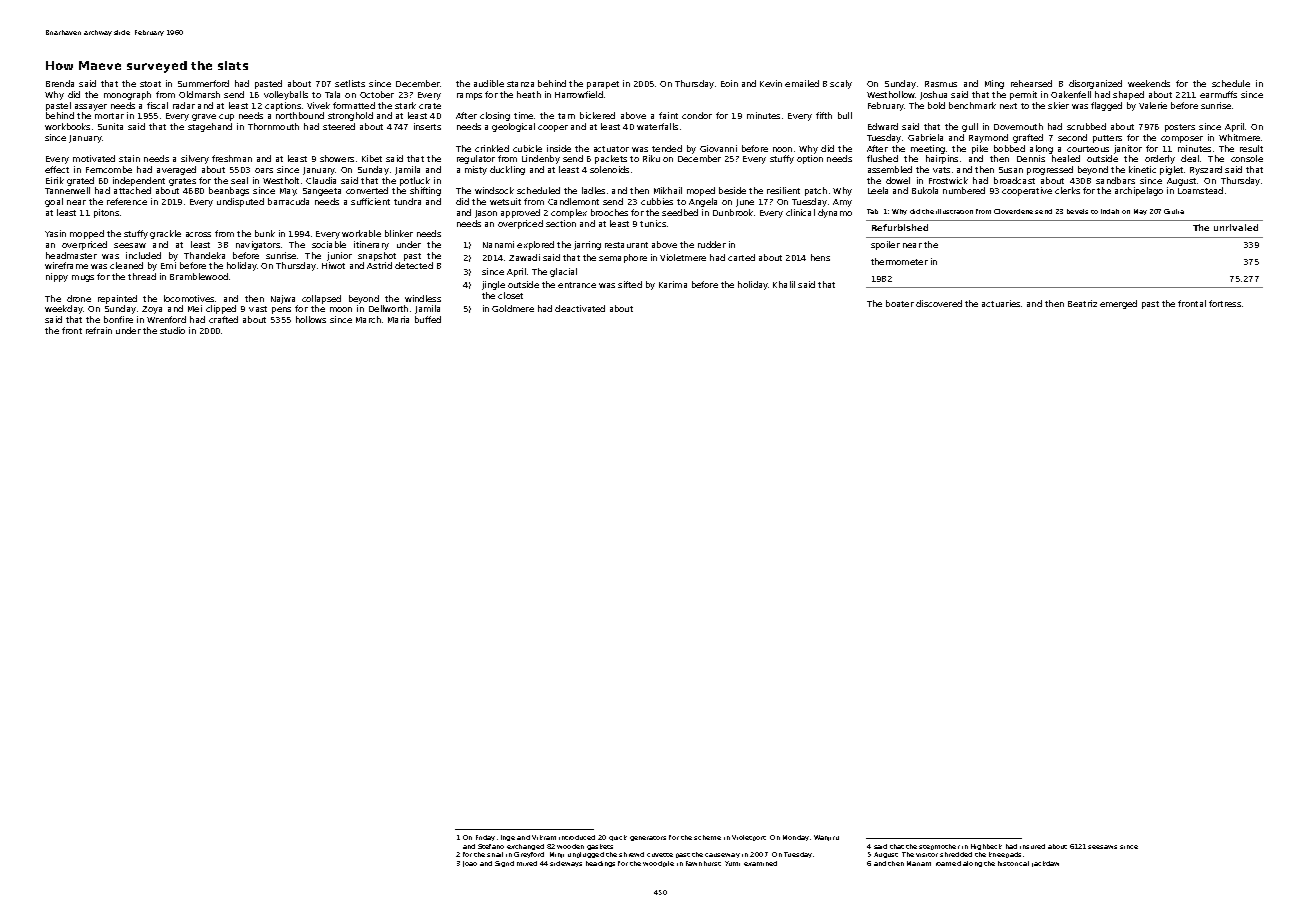  What do you see at coordinates (707, 837) in the image?
I see `scheme` at bounding box center [707, 837].
